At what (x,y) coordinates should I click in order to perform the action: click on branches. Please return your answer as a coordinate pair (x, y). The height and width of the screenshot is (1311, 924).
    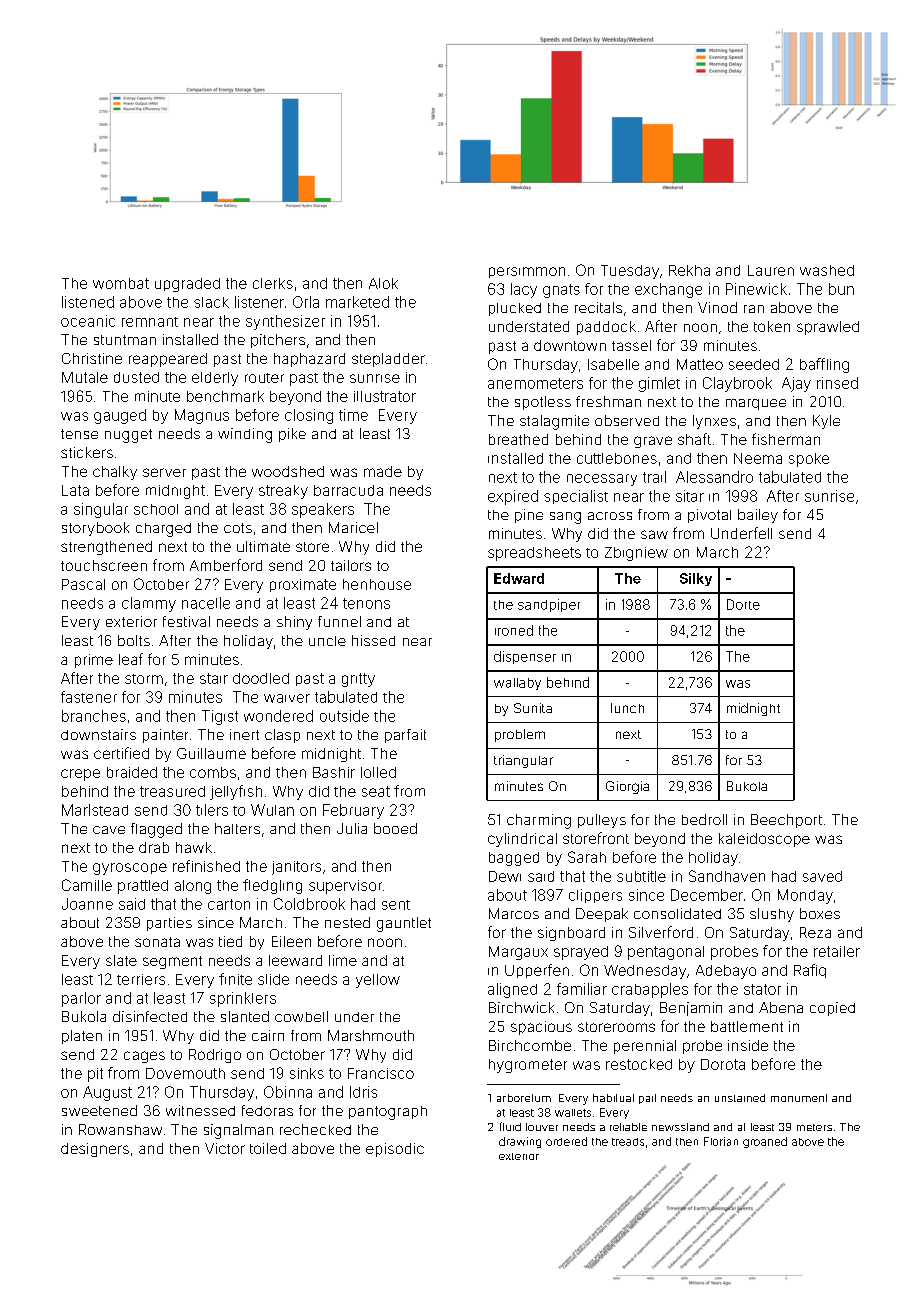
    Looking at the image, I should click on (94, 716).
